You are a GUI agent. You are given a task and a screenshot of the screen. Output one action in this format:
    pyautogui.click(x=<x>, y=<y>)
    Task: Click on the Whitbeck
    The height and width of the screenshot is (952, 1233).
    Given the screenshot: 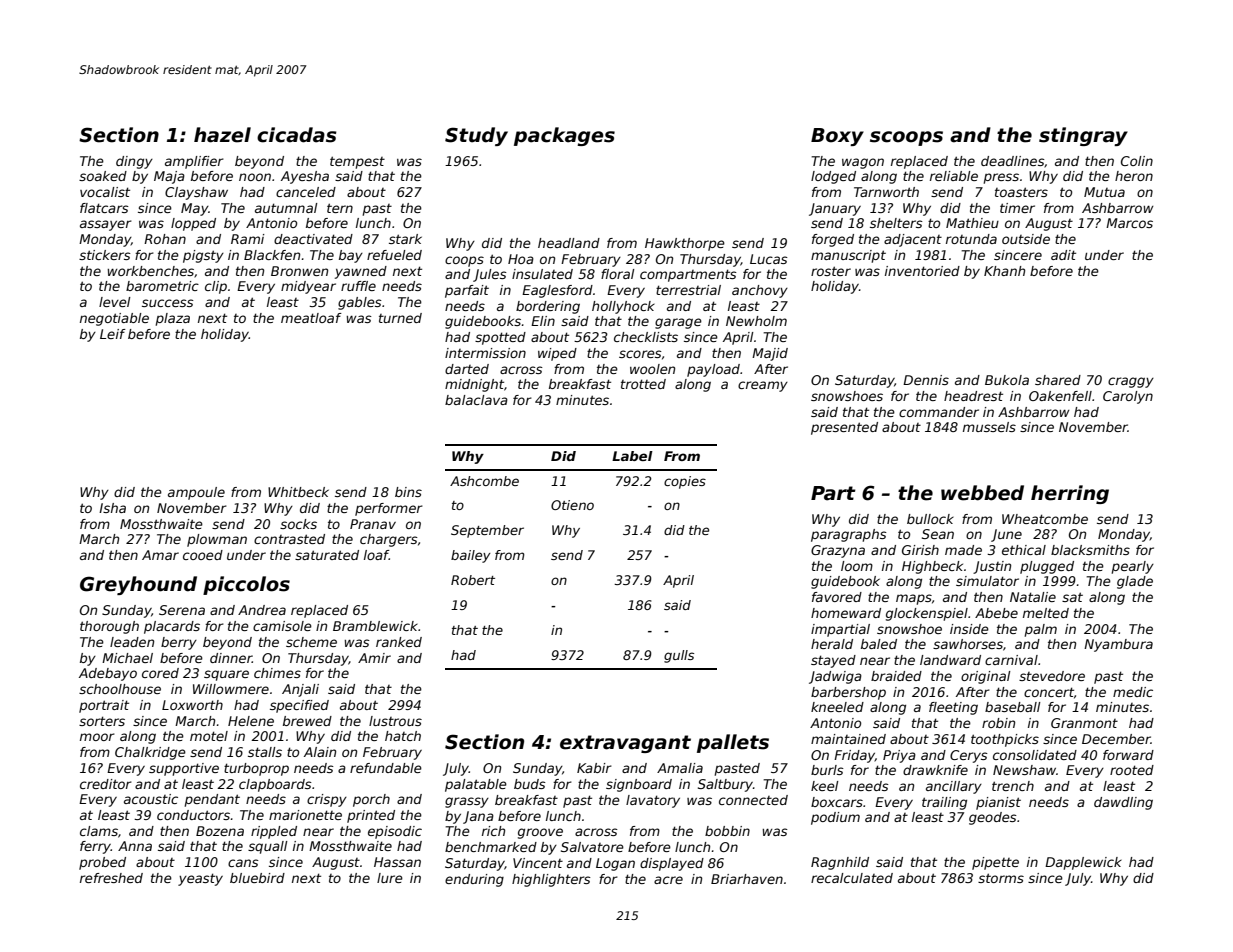 What is the action you would take?
    pyautogui.click(x=298, y=492)
